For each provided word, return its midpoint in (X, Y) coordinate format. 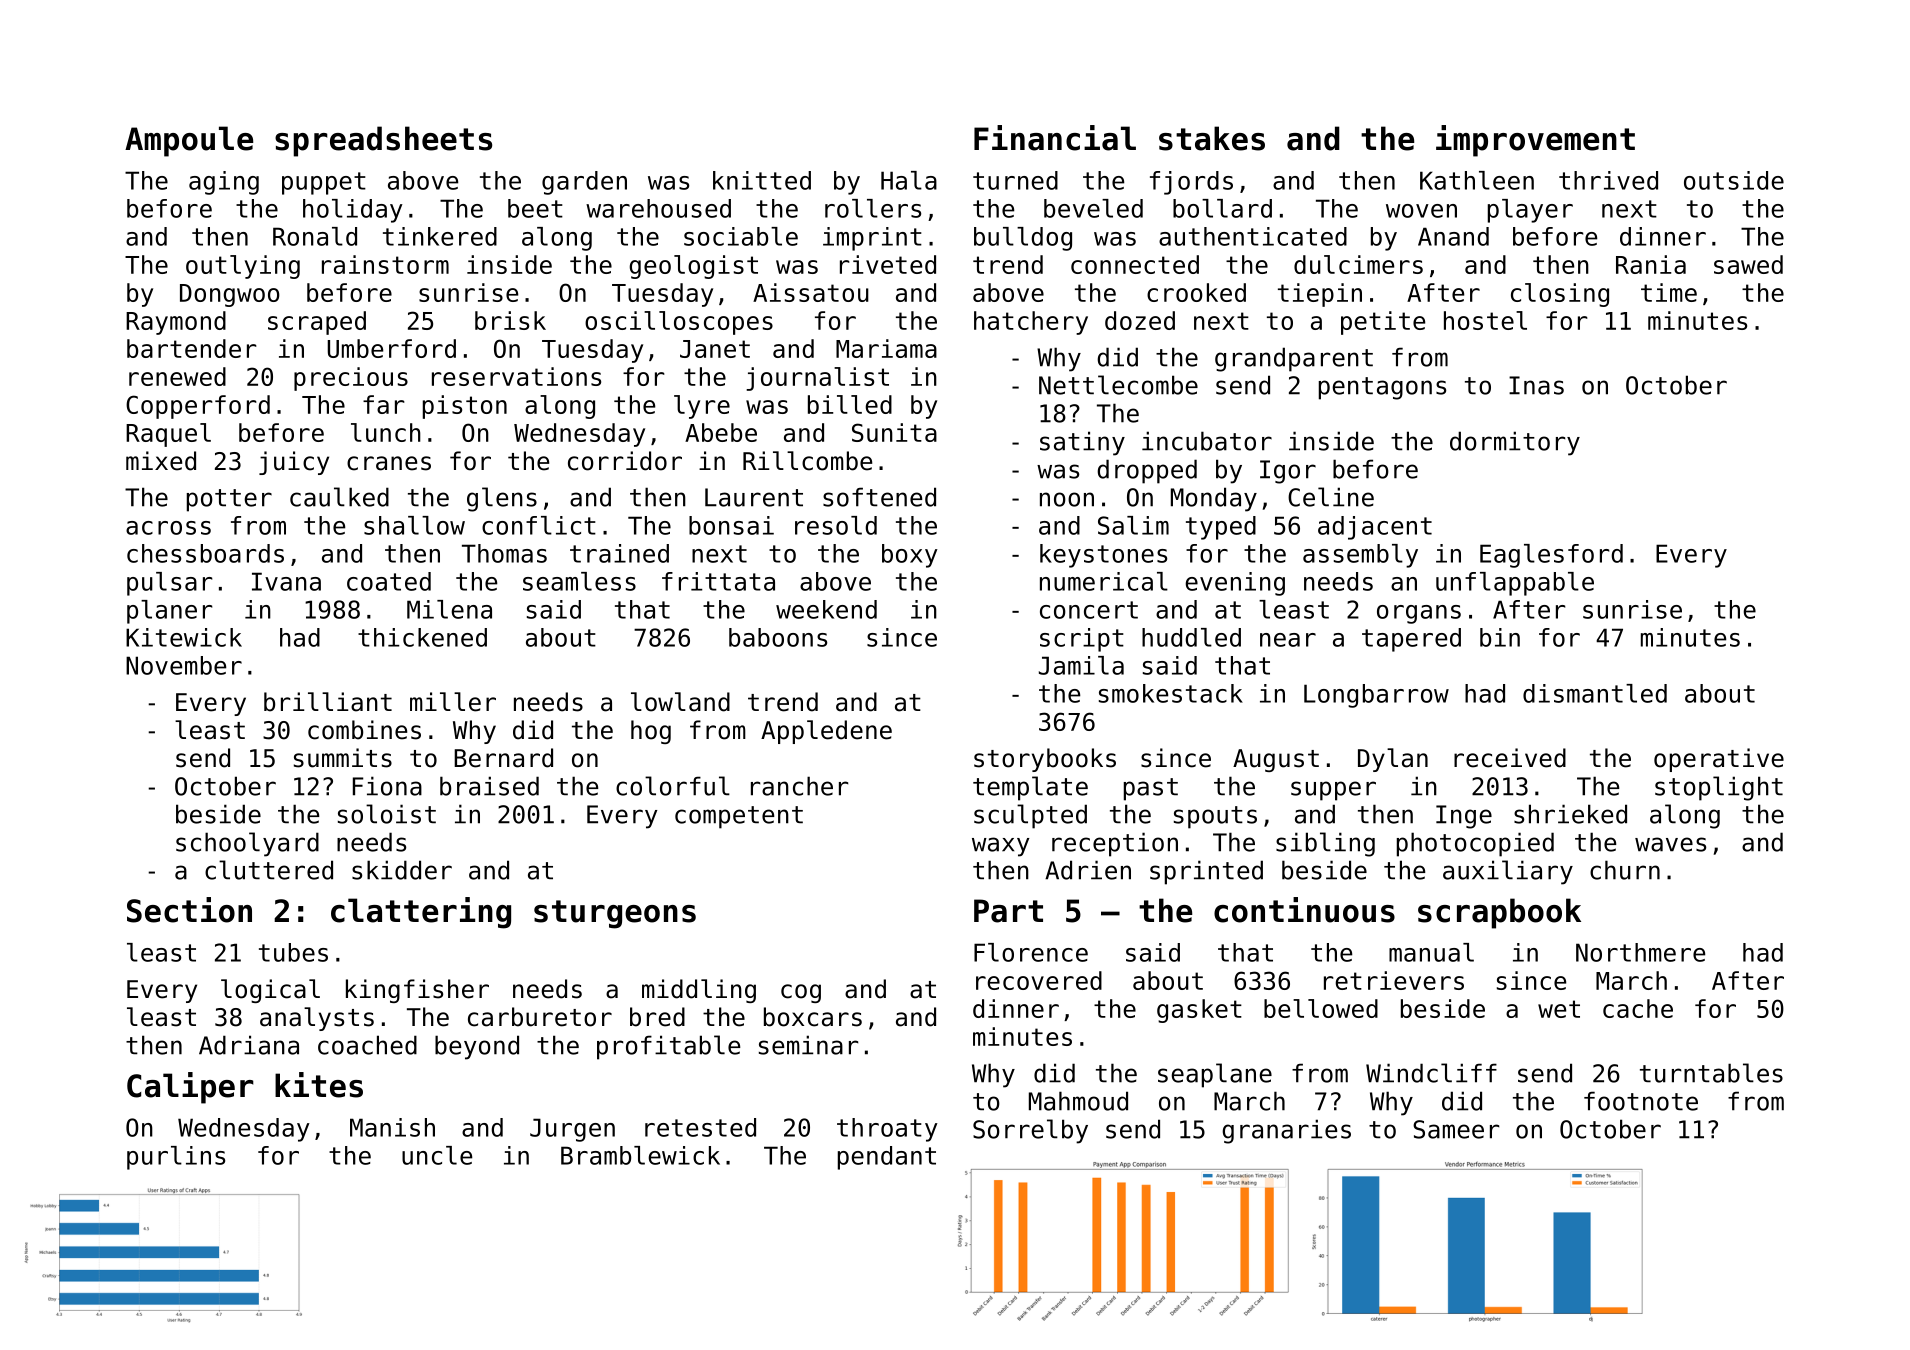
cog (801, 993)
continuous (1304, 910)
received (1510, 758)
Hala (909, 180)
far (384, 404)
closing (1560, 295)
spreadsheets (383, 141)
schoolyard (247, 844)
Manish (392, 1127)
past (1151, 789)
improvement (1535, 141)
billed (850, 404)
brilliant (328, 702)
